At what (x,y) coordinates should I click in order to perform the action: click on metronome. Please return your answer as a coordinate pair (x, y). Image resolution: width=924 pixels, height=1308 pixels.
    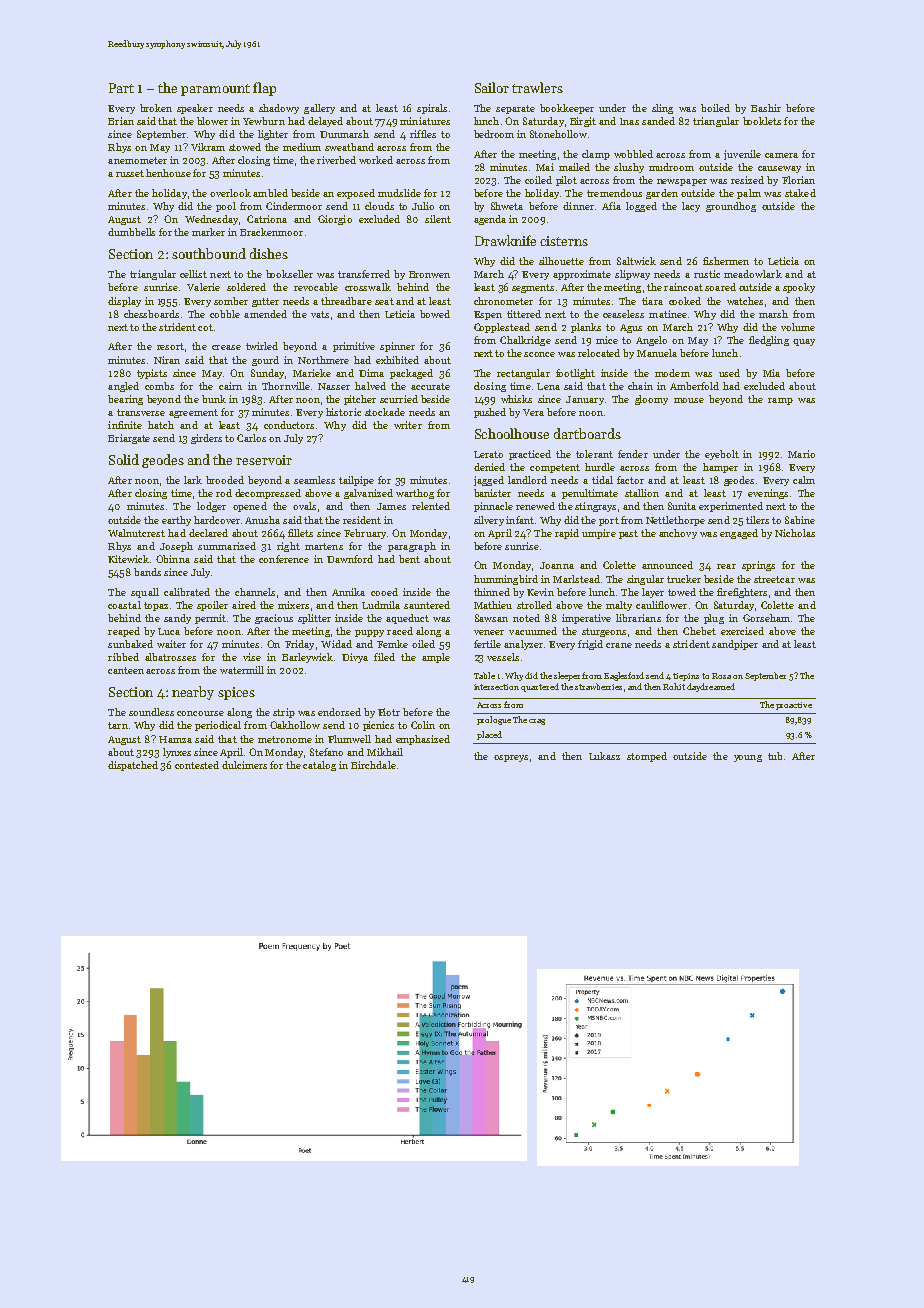
    Looking at the image, I should click on (285, 739).
